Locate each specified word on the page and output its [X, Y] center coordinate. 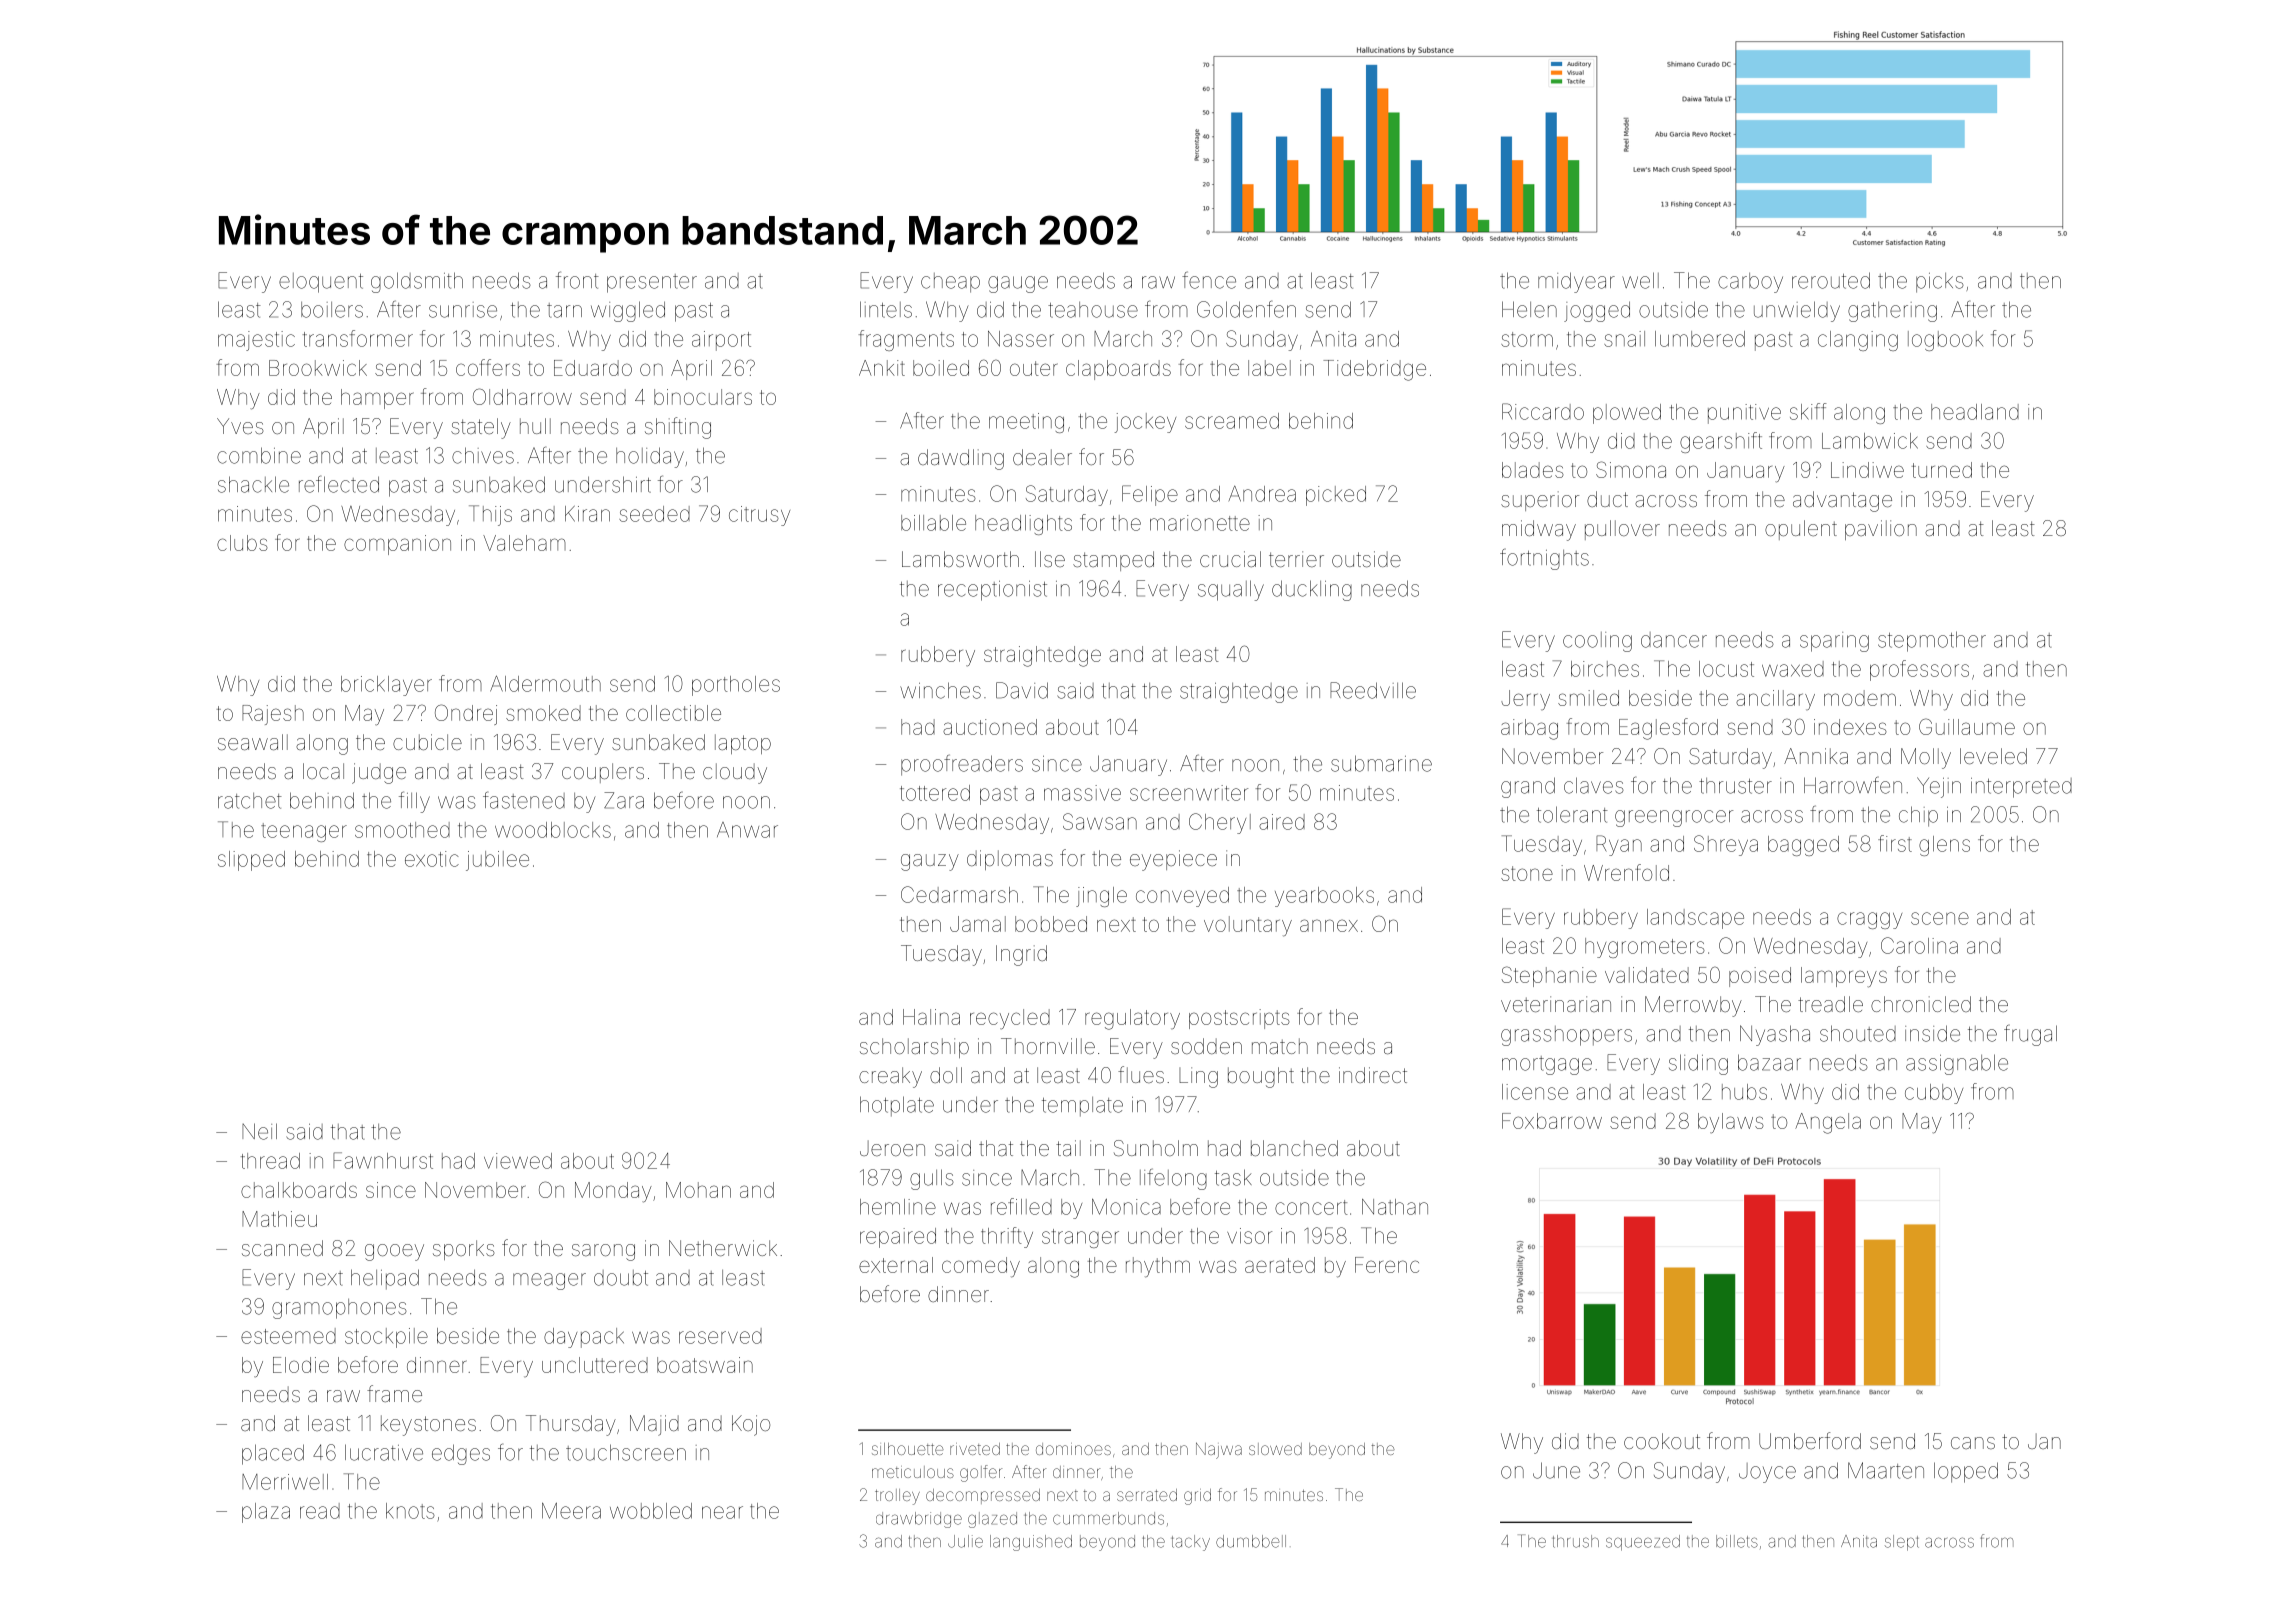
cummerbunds [1108, 1518]
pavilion [1881, 530]
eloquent [321, 283]
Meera [571, 1511]
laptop [743, 744]
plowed [1627, 414]
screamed [1232, 421]
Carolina [1919, 945]
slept [1902, 1543]
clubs [242, 543]
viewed [518, 1161]
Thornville [1048, 1046]
